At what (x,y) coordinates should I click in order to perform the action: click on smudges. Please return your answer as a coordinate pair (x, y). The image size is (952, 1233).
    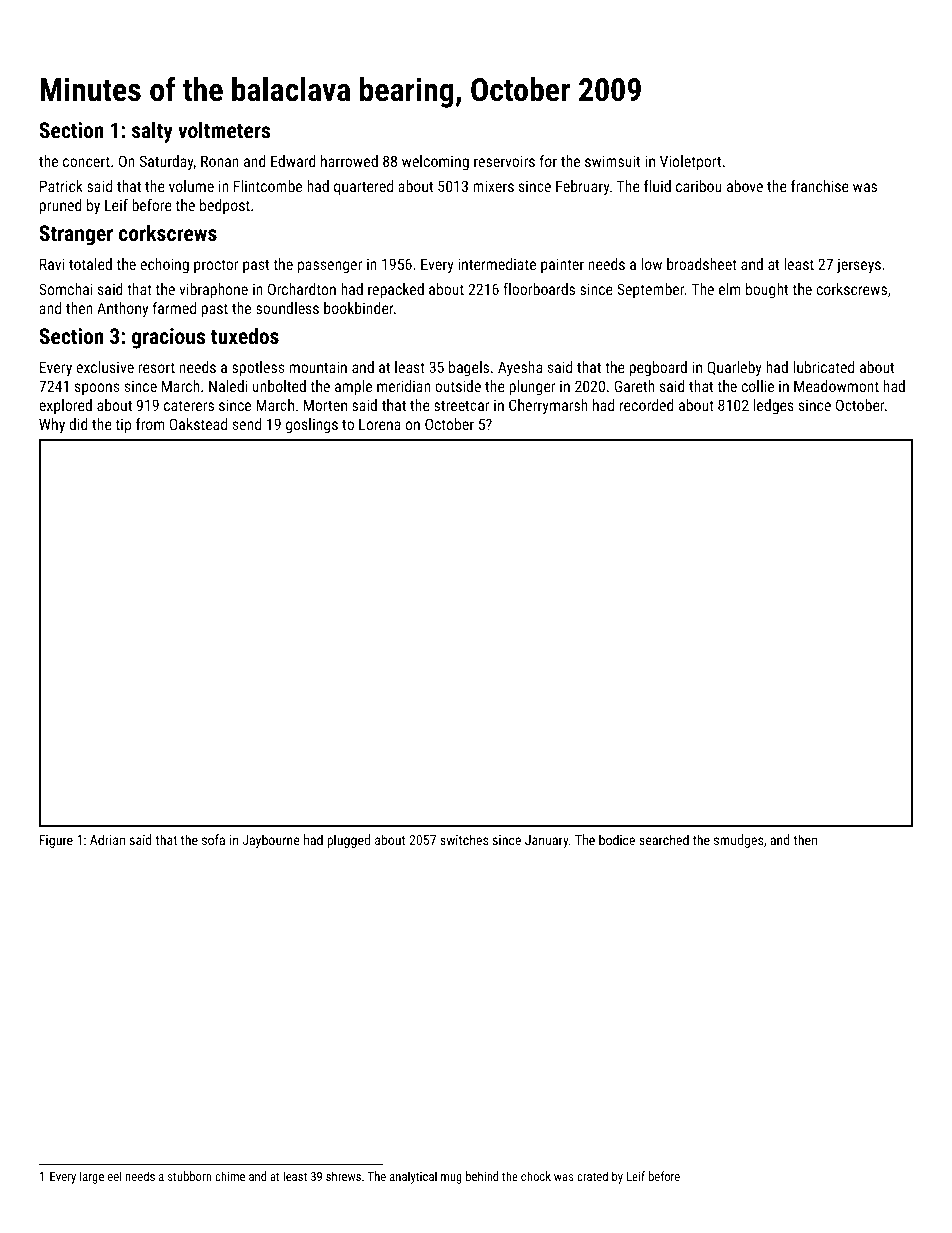
    Looking at the image, I should click on (738, 841).
